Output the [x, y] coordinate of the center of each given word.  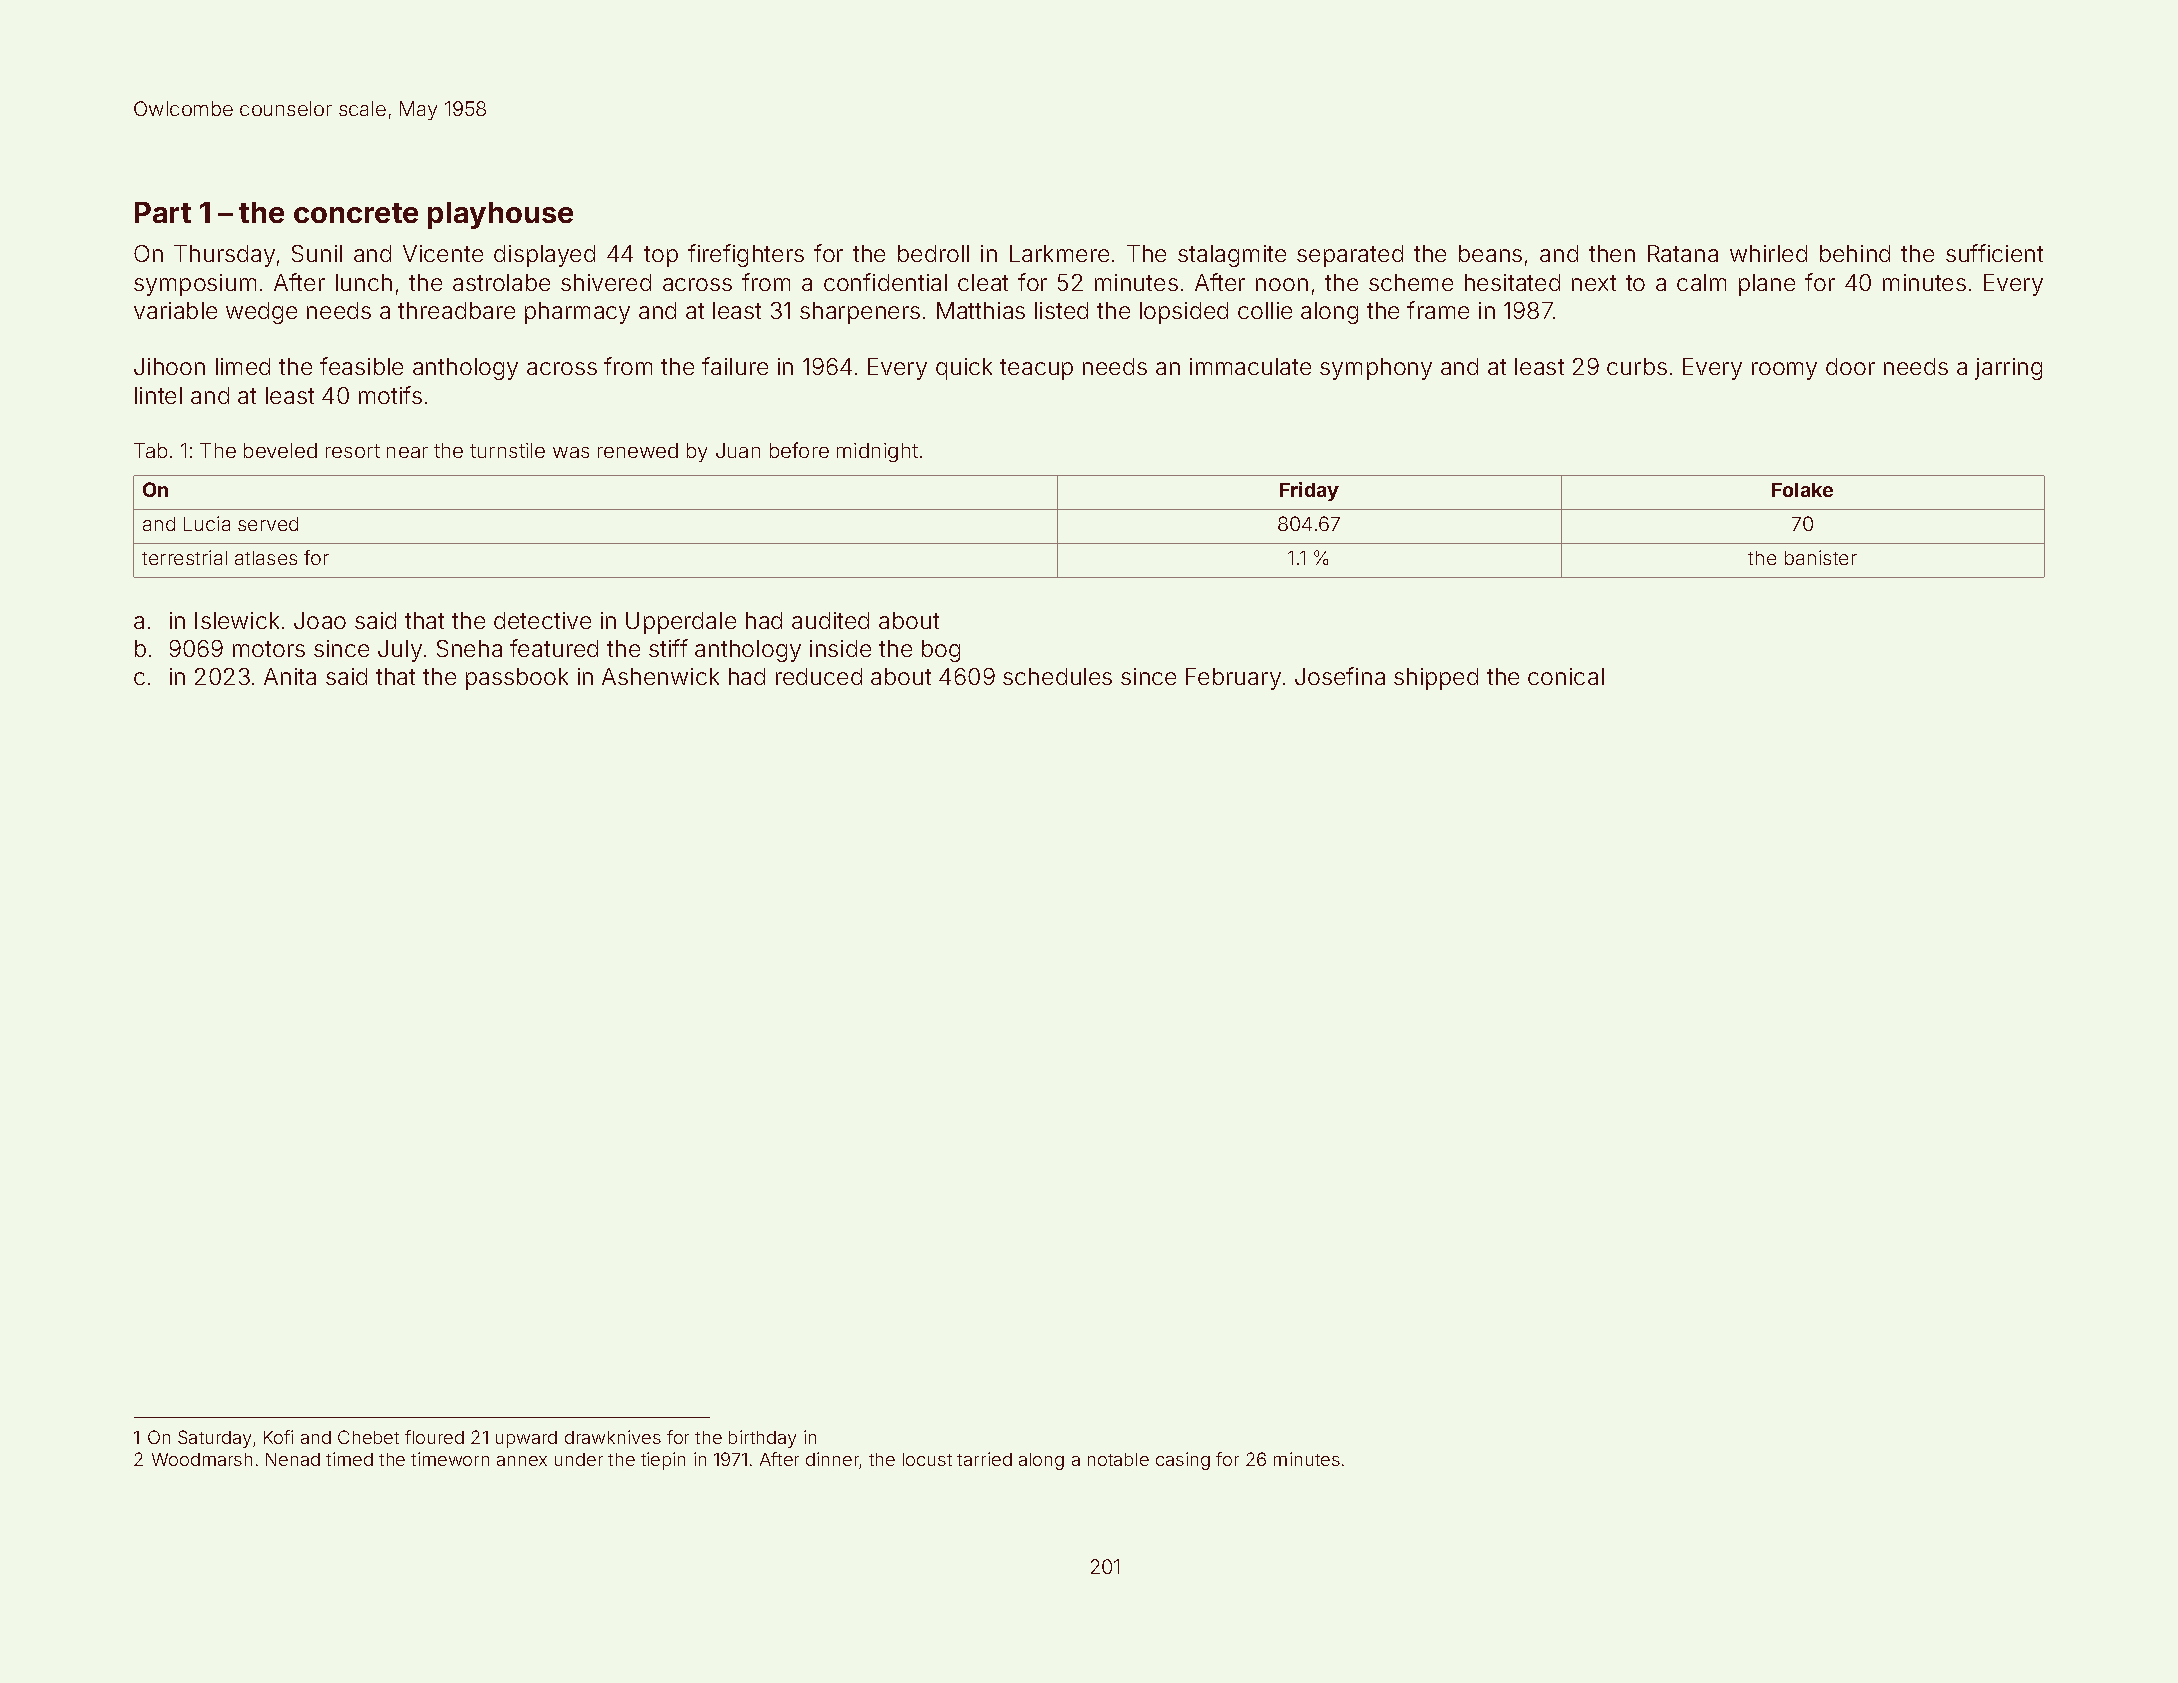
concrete [356, 213]
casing [1183, 1461]
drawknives [613, 1437]
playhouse [500, 215]
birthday [762, 1439]
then [1612, 253]
